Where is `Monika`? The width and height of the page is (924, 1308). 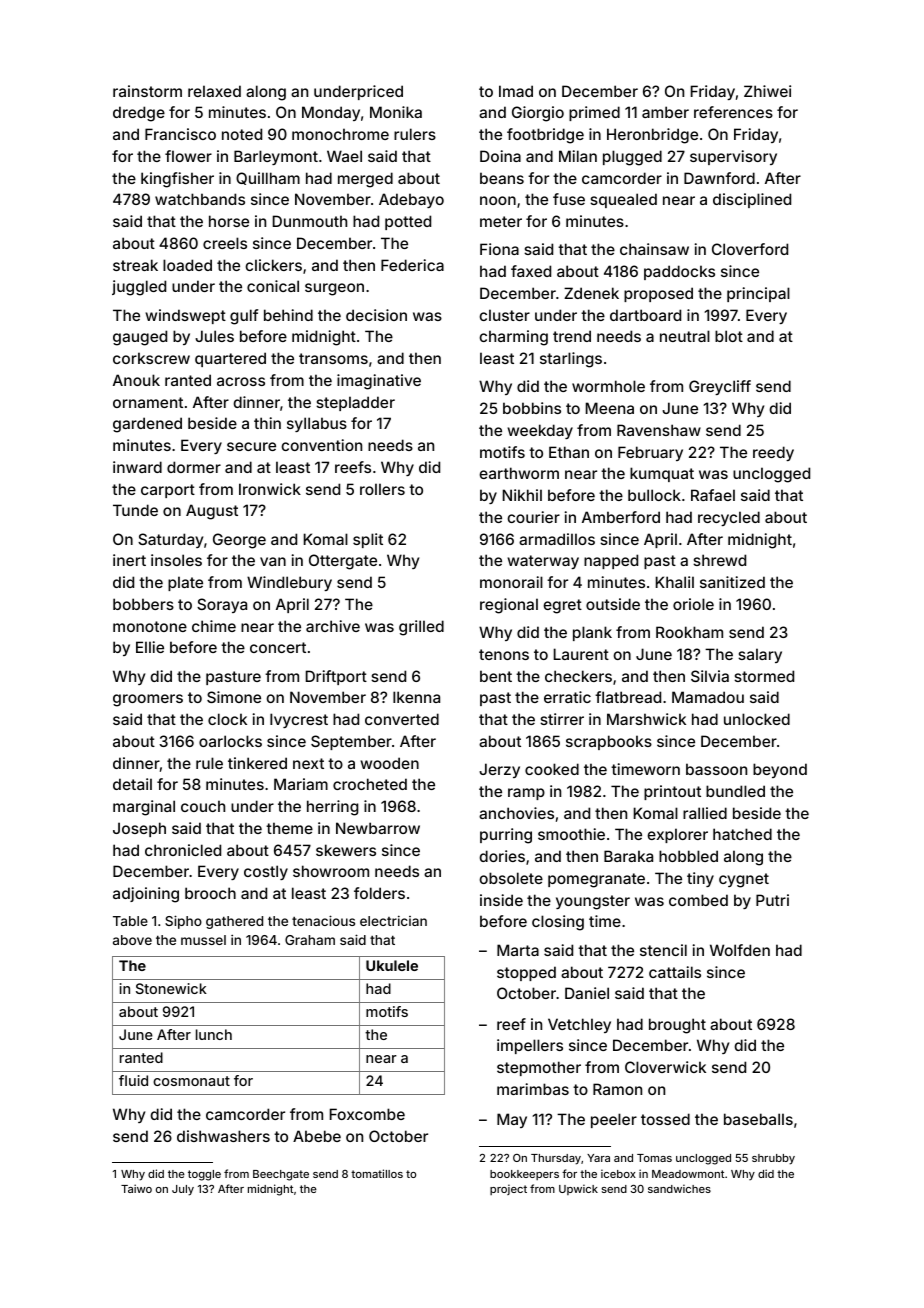 Monika is located at coordinates (396, 112).
